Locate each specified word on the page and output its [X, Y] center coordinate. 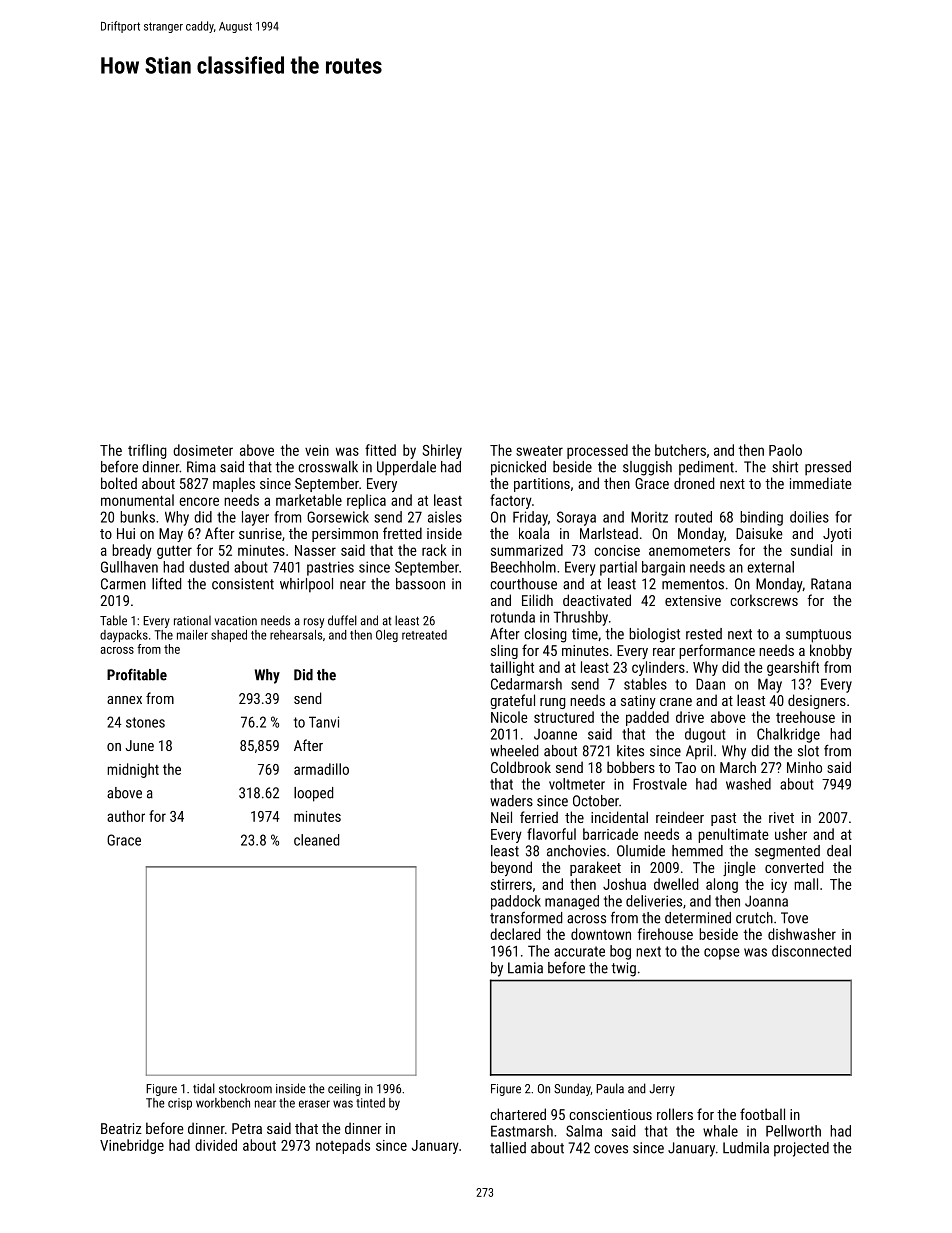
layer [255, 518]
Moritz [649, 517]
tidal [204, 1088]
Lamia [525, 968]
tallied [508, 1148]
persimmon [345, 535]
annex [124, 700]
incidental [619, 817]
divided [216, 1145]
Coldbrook [521, 767]
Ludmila [746, 1148]
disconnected [811, 951]
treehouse [805, 717]
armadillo [321, 769]
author [126, 816]
